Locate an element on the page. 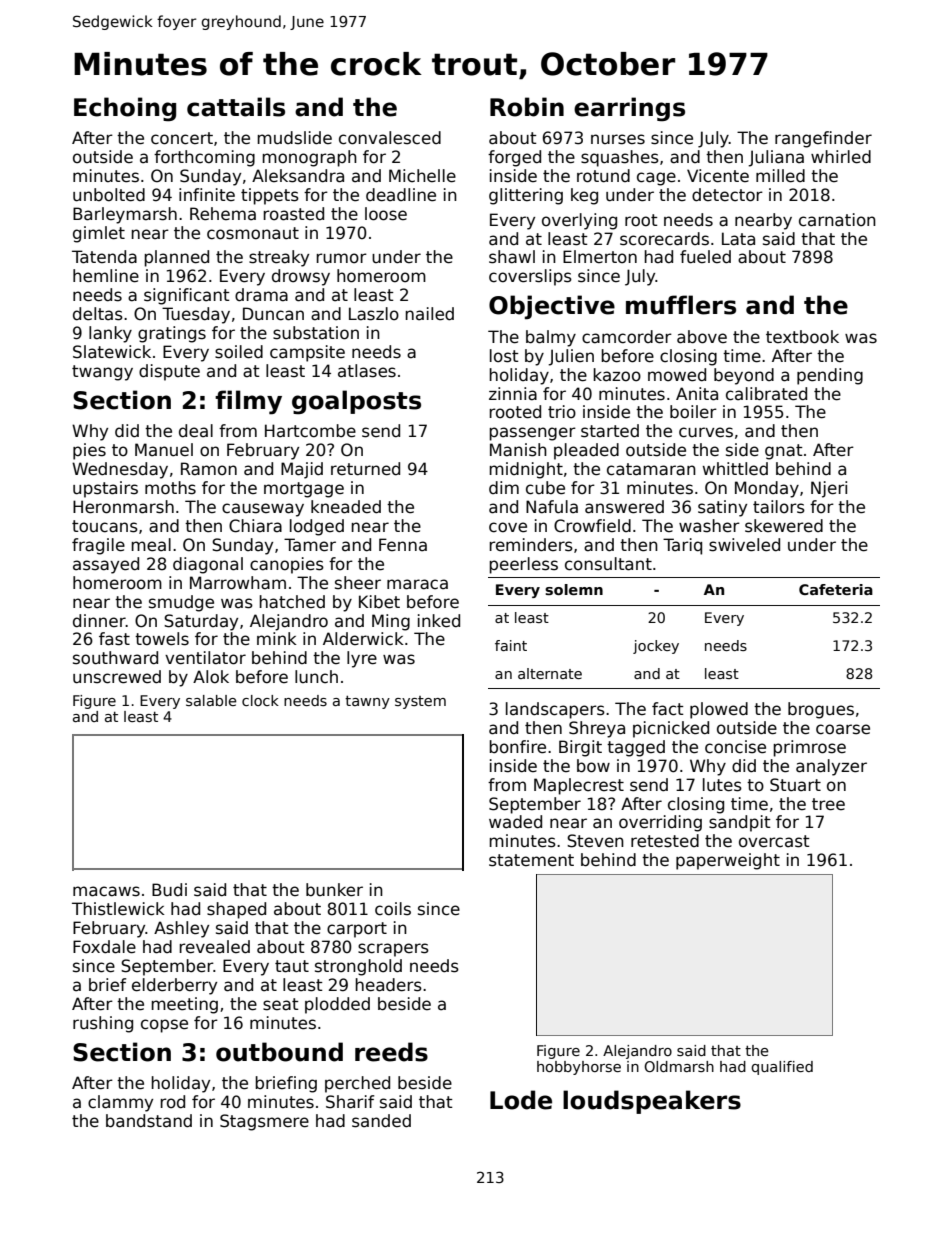 The height and width of the image is (1233, 952). loudspeakers is located at coordinates (652, 1102).
